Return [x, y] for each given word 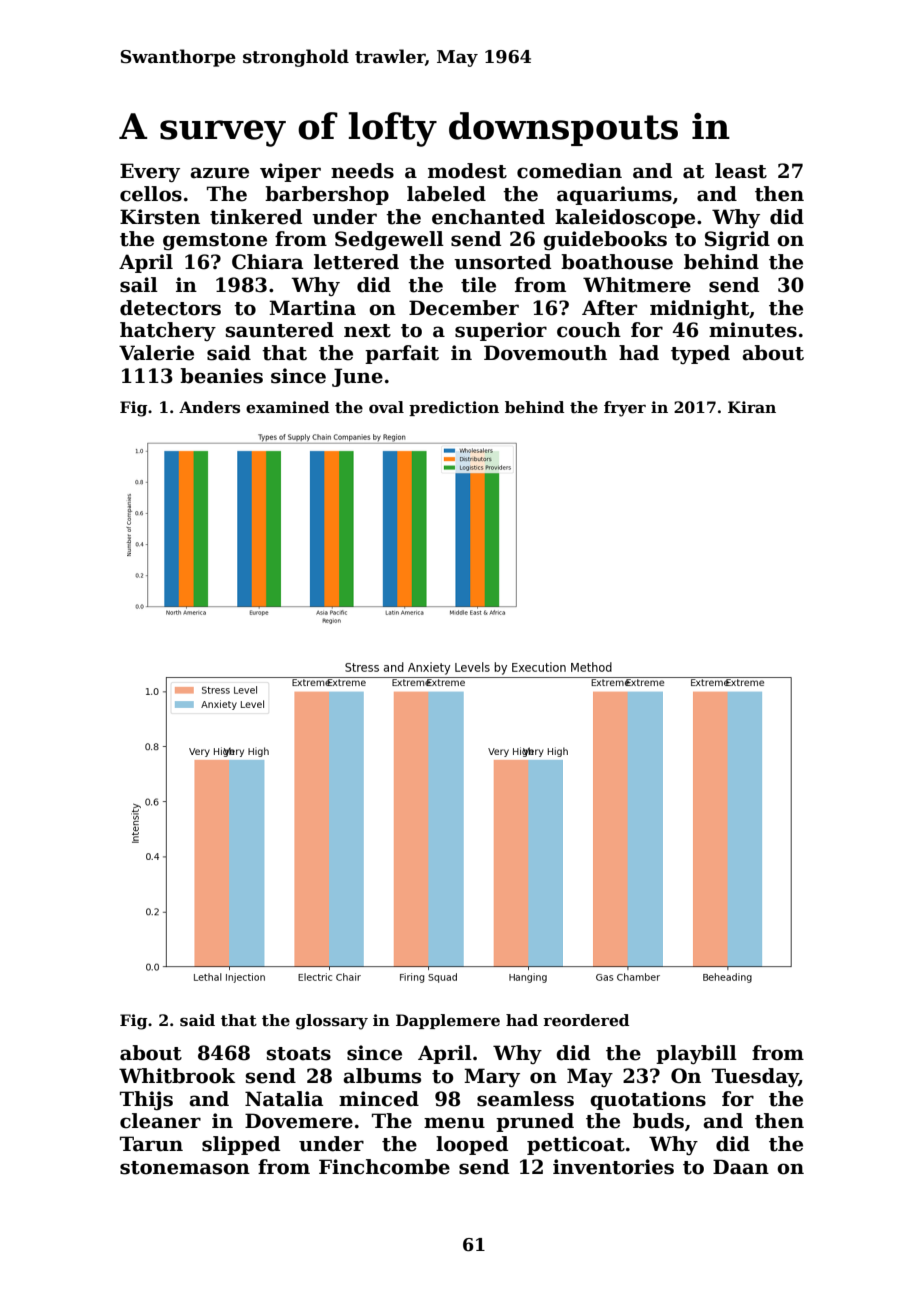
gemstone [215, 242]
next [367, 331]
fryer [625, 409]
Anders [209, 407]
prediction [454, 408]
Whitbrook [177, 1076]
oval [386, 407]
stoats [299, 1054]
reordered [586, 1020]
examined [287, 407]
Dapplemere [448, 1021]
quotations [648, 1100]
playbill [696, 1054]
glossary [332, 1022]
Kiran [752, 407]
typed [700, 354]
